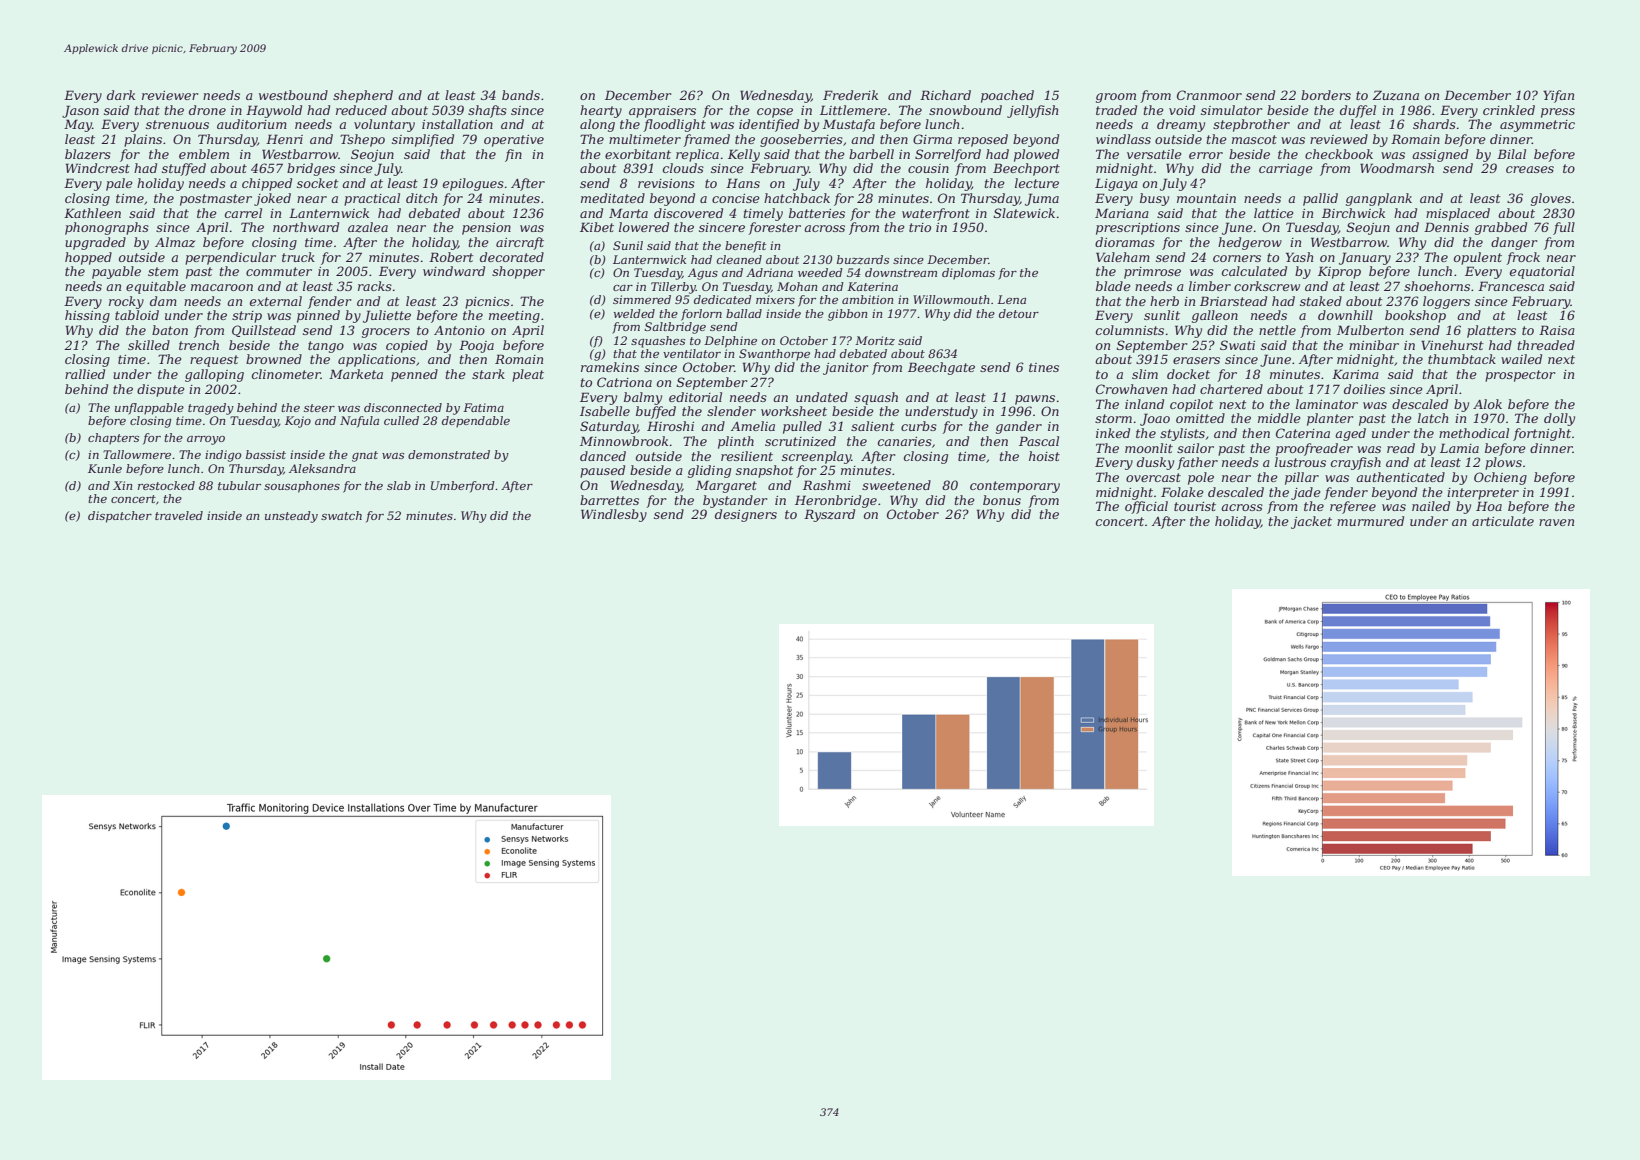 The image size is (1640, 1160). What do you see at coordinates (875, 340) in the screenshot?
I see `Moritz` at bounding box center [875, 340].
